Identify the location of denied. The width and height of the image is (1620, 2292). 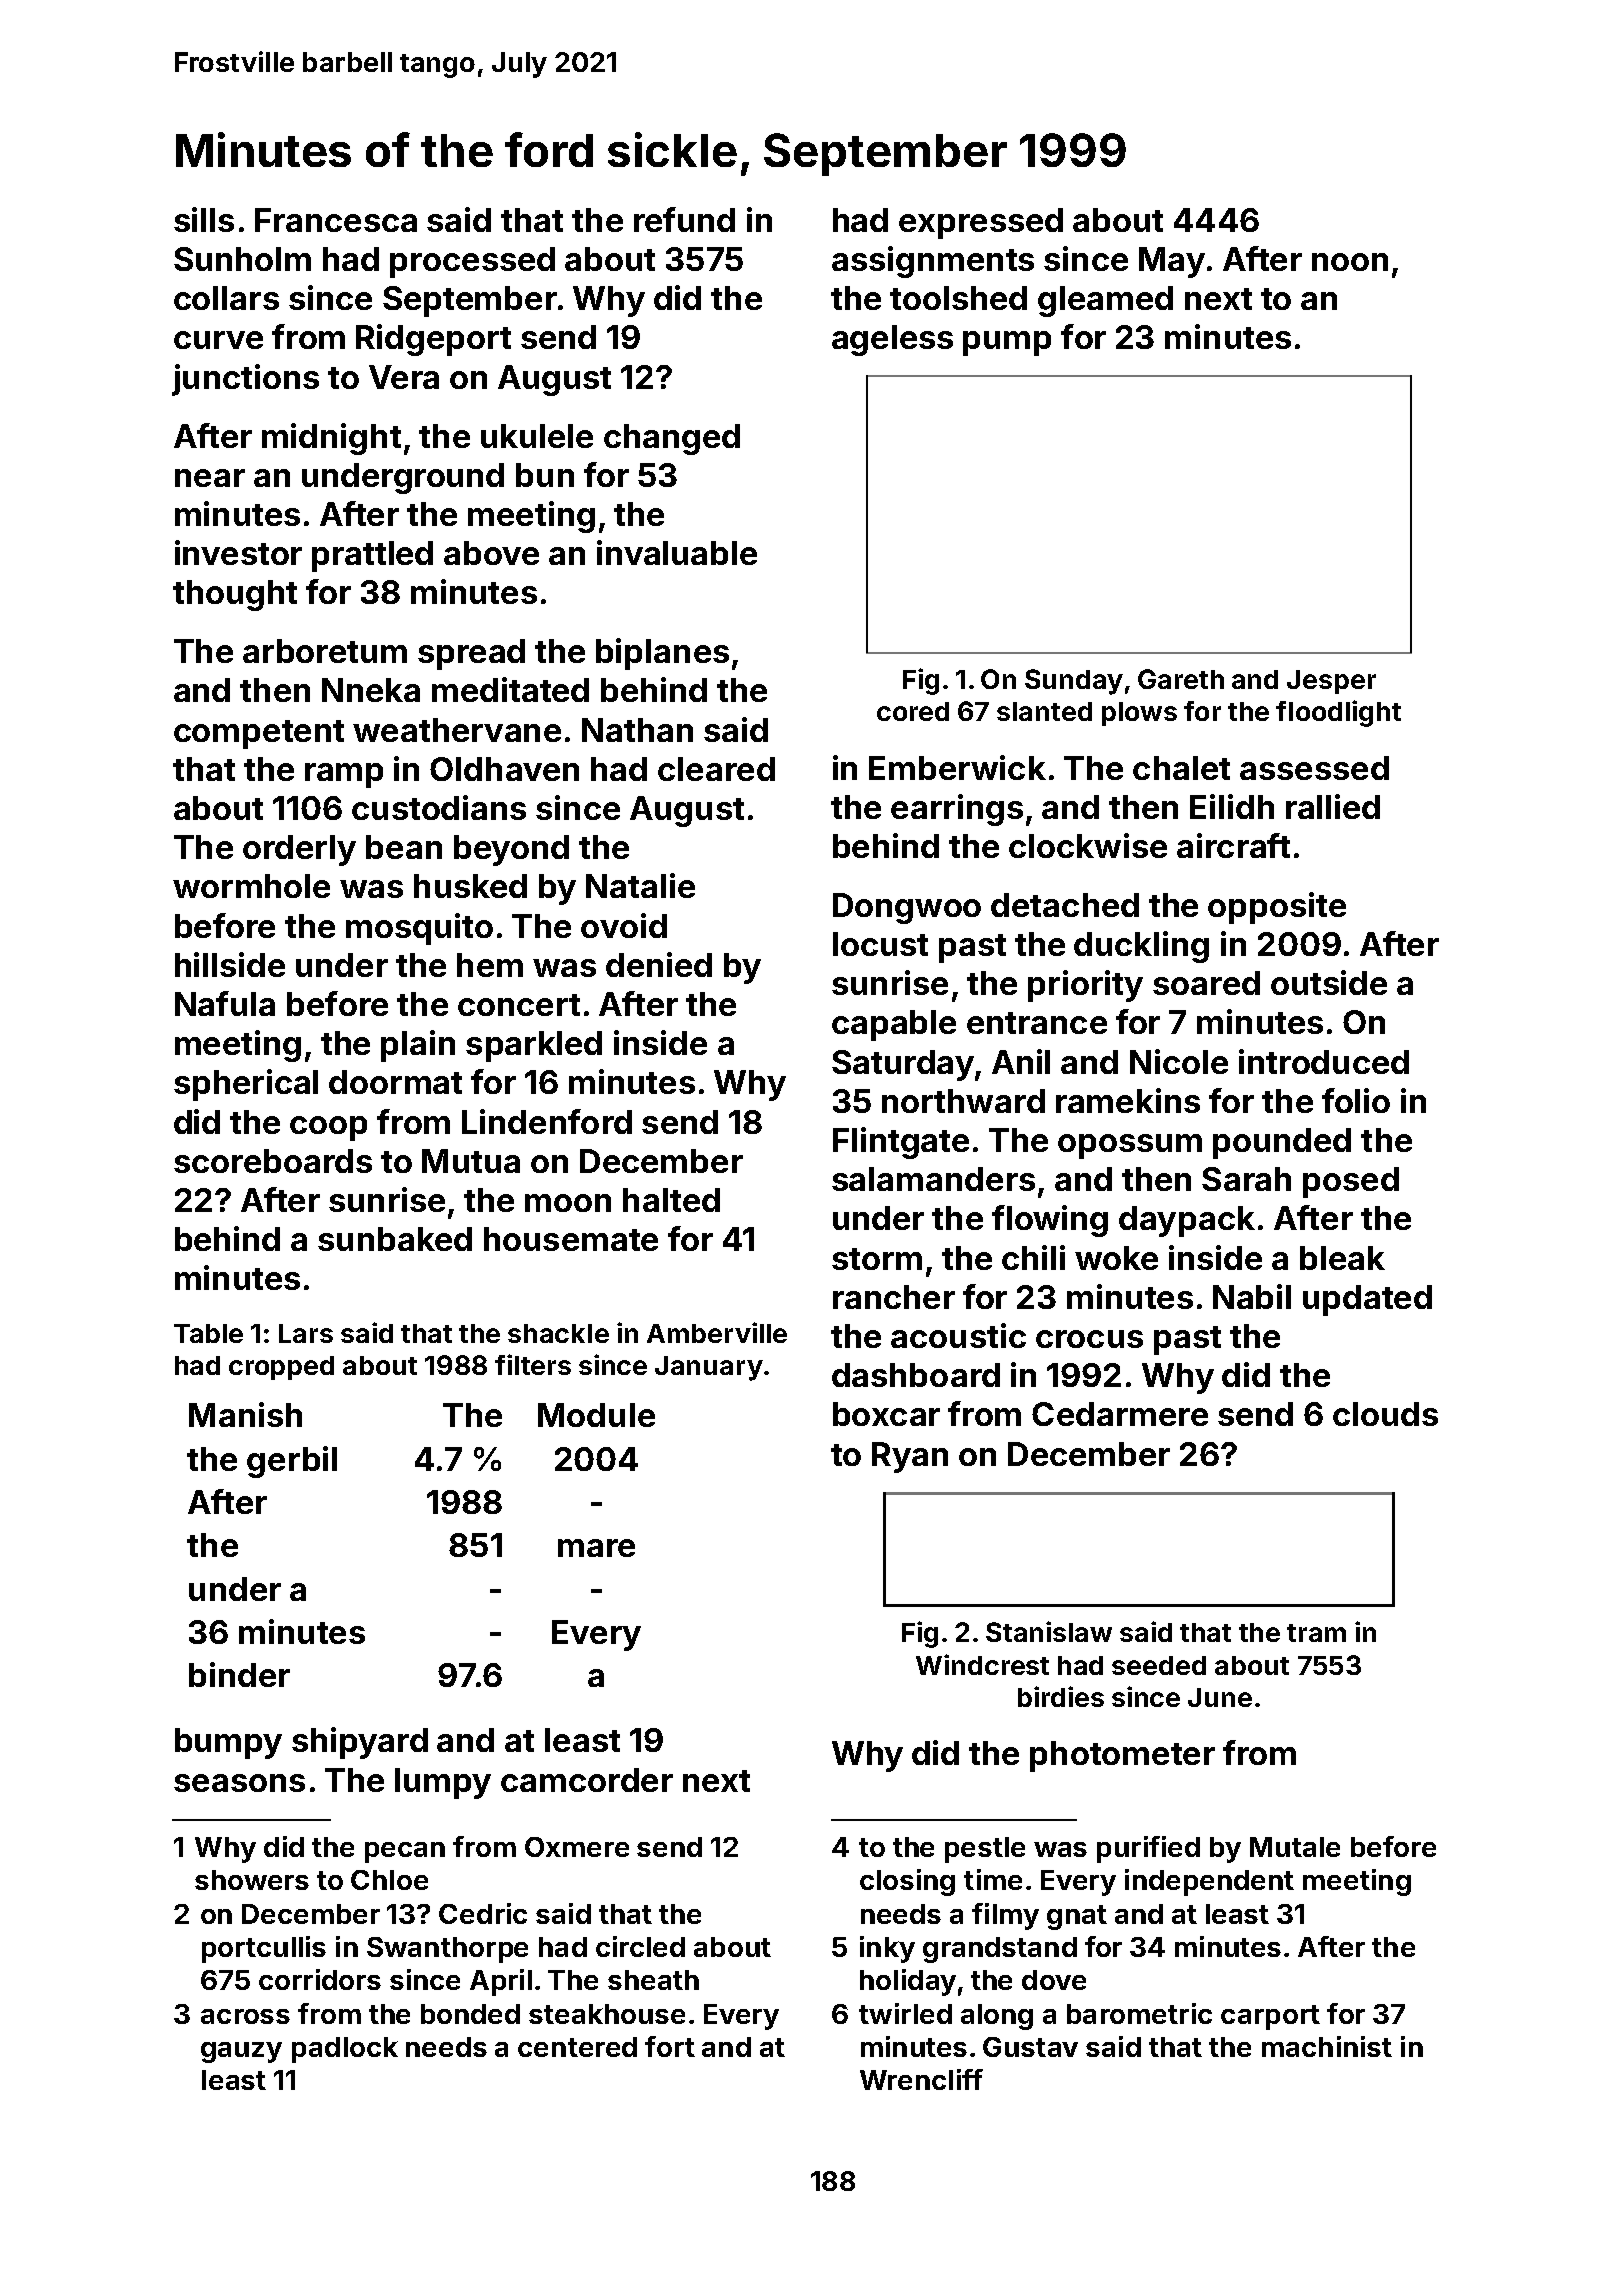
(659, 964).
